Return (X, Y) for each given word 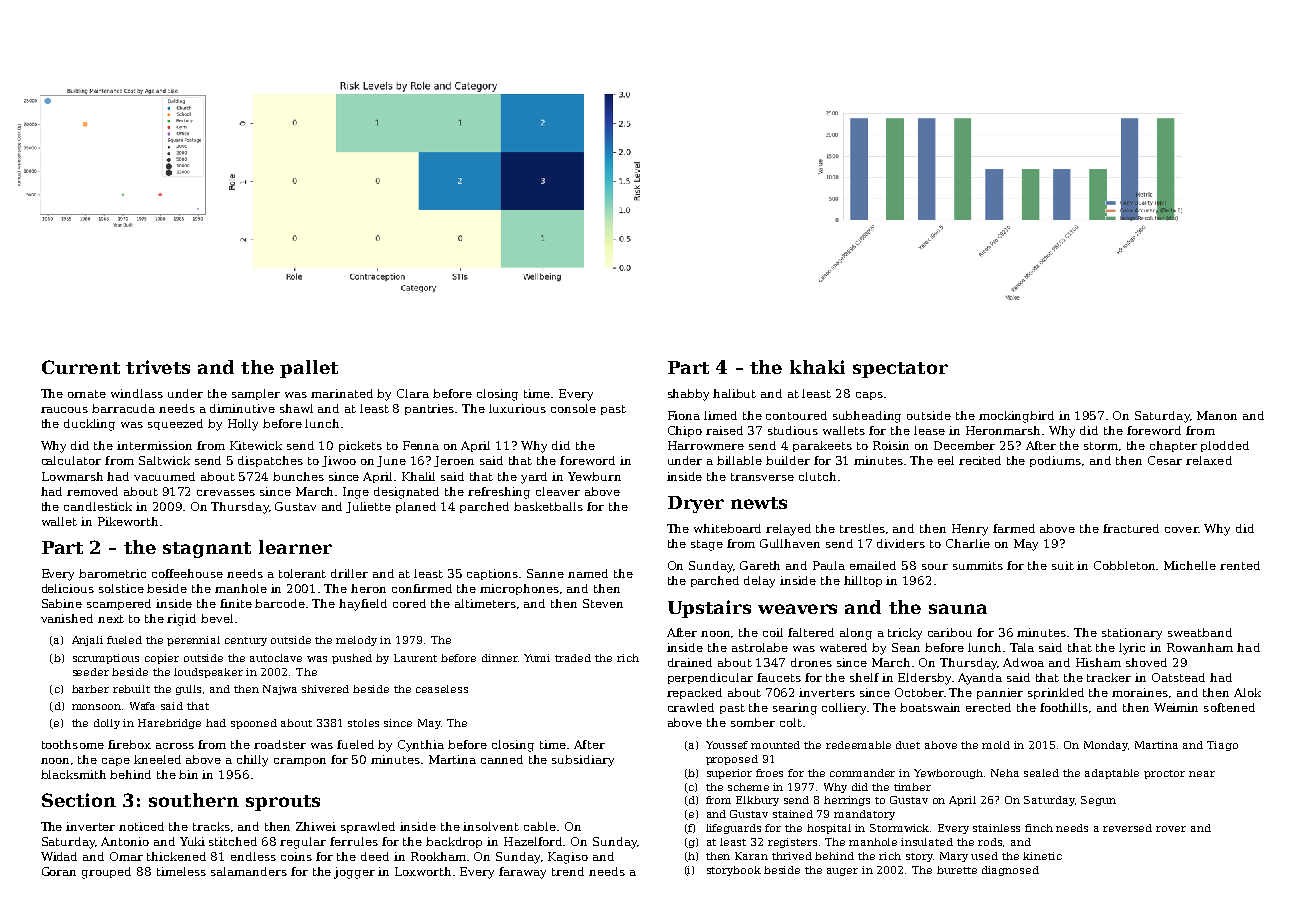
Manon (1217, 415)
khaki (817, 367)
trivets (158, 367)
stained (793, 814)
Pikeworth (128, 521)
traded (573, 658)
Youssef (727, 745)
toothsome (73, 744)
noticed (141, 826)
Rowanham (1200, 647)
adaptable (1112, 774)
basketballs (548, 506)
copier (162, 659)
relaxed (1209, 460)
